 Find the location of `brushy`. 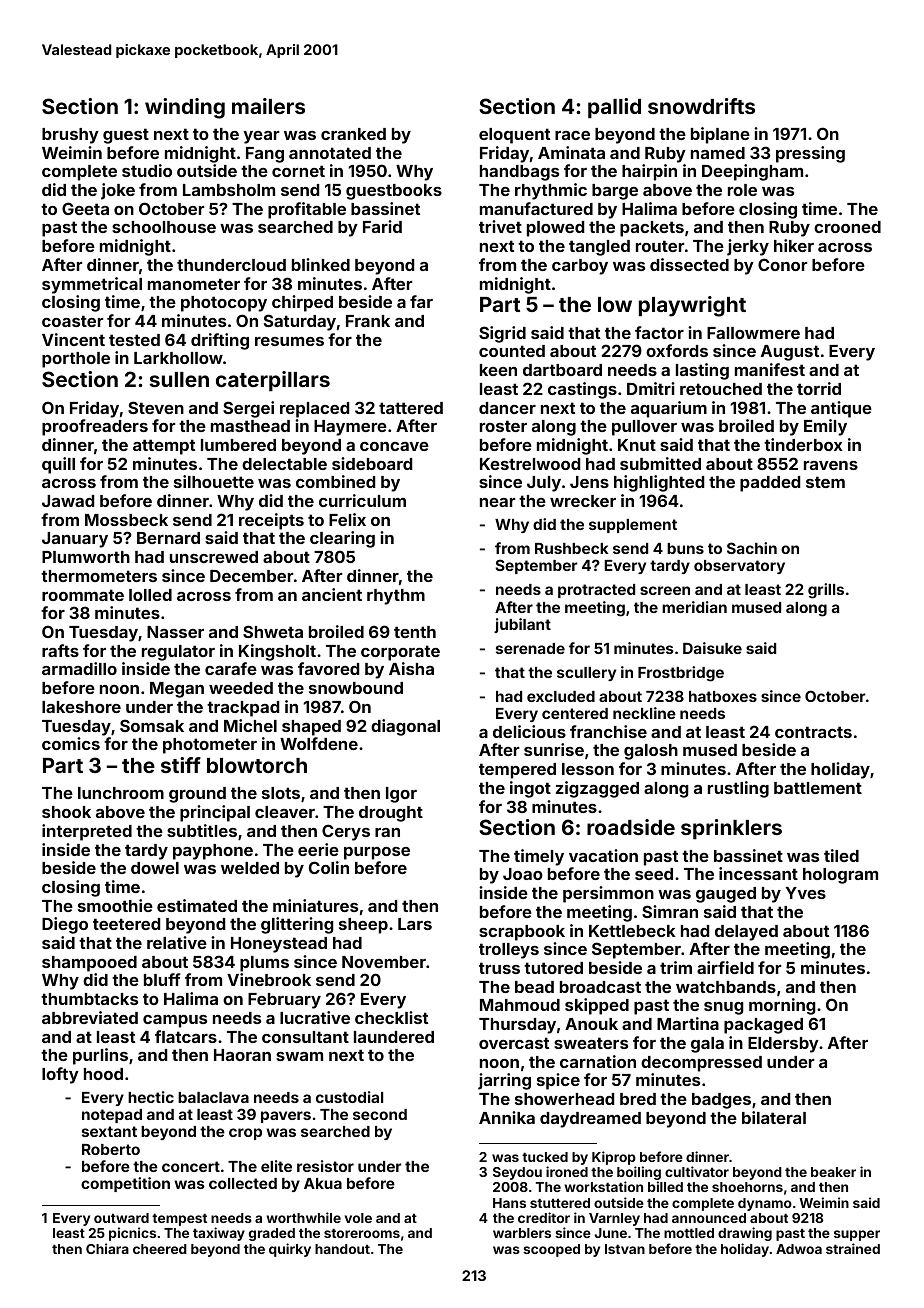

brushy is located at coordinates (70, 136).
